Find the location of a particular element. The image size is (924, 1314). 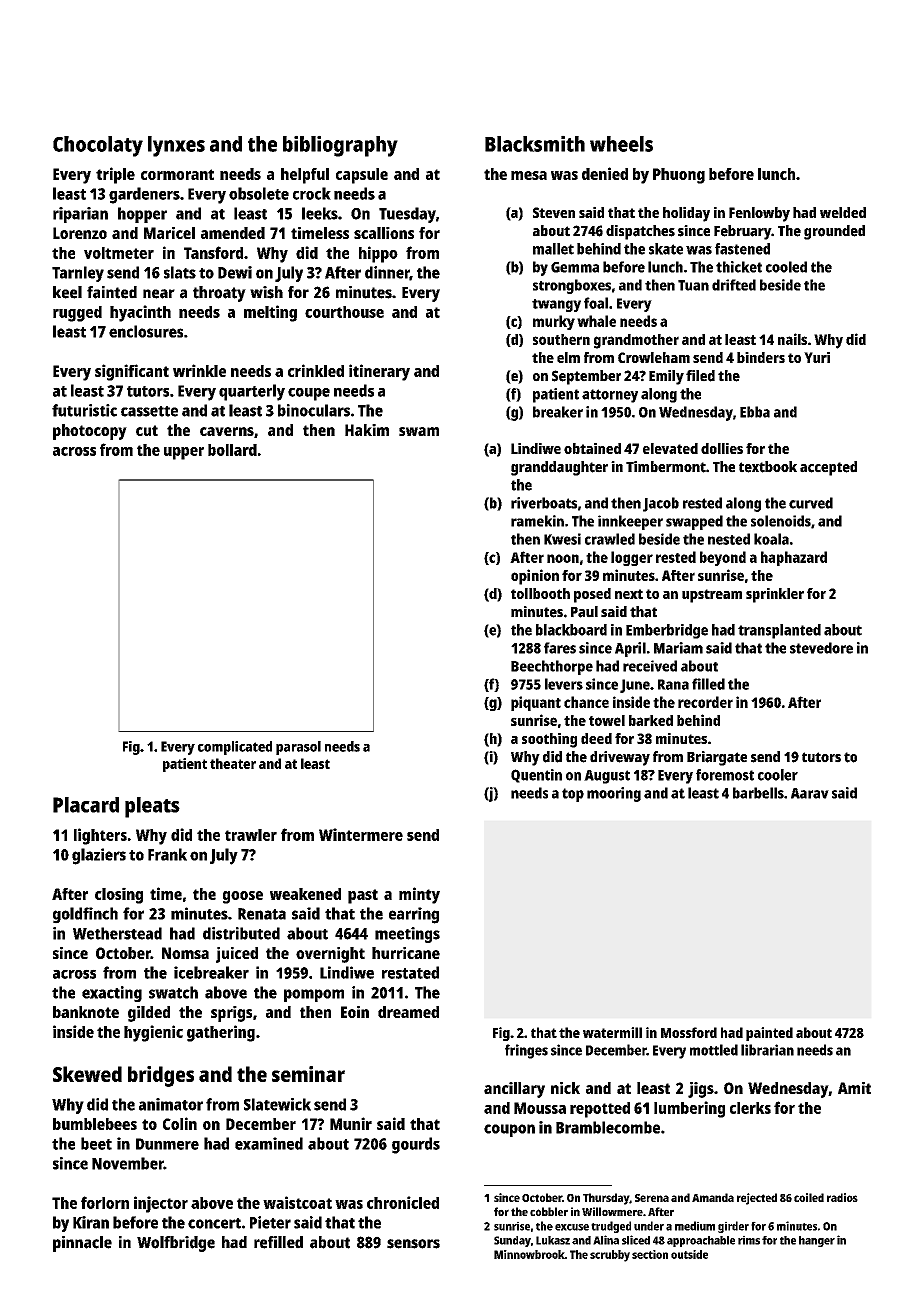

foremost is located at coordinates (725, 775).
